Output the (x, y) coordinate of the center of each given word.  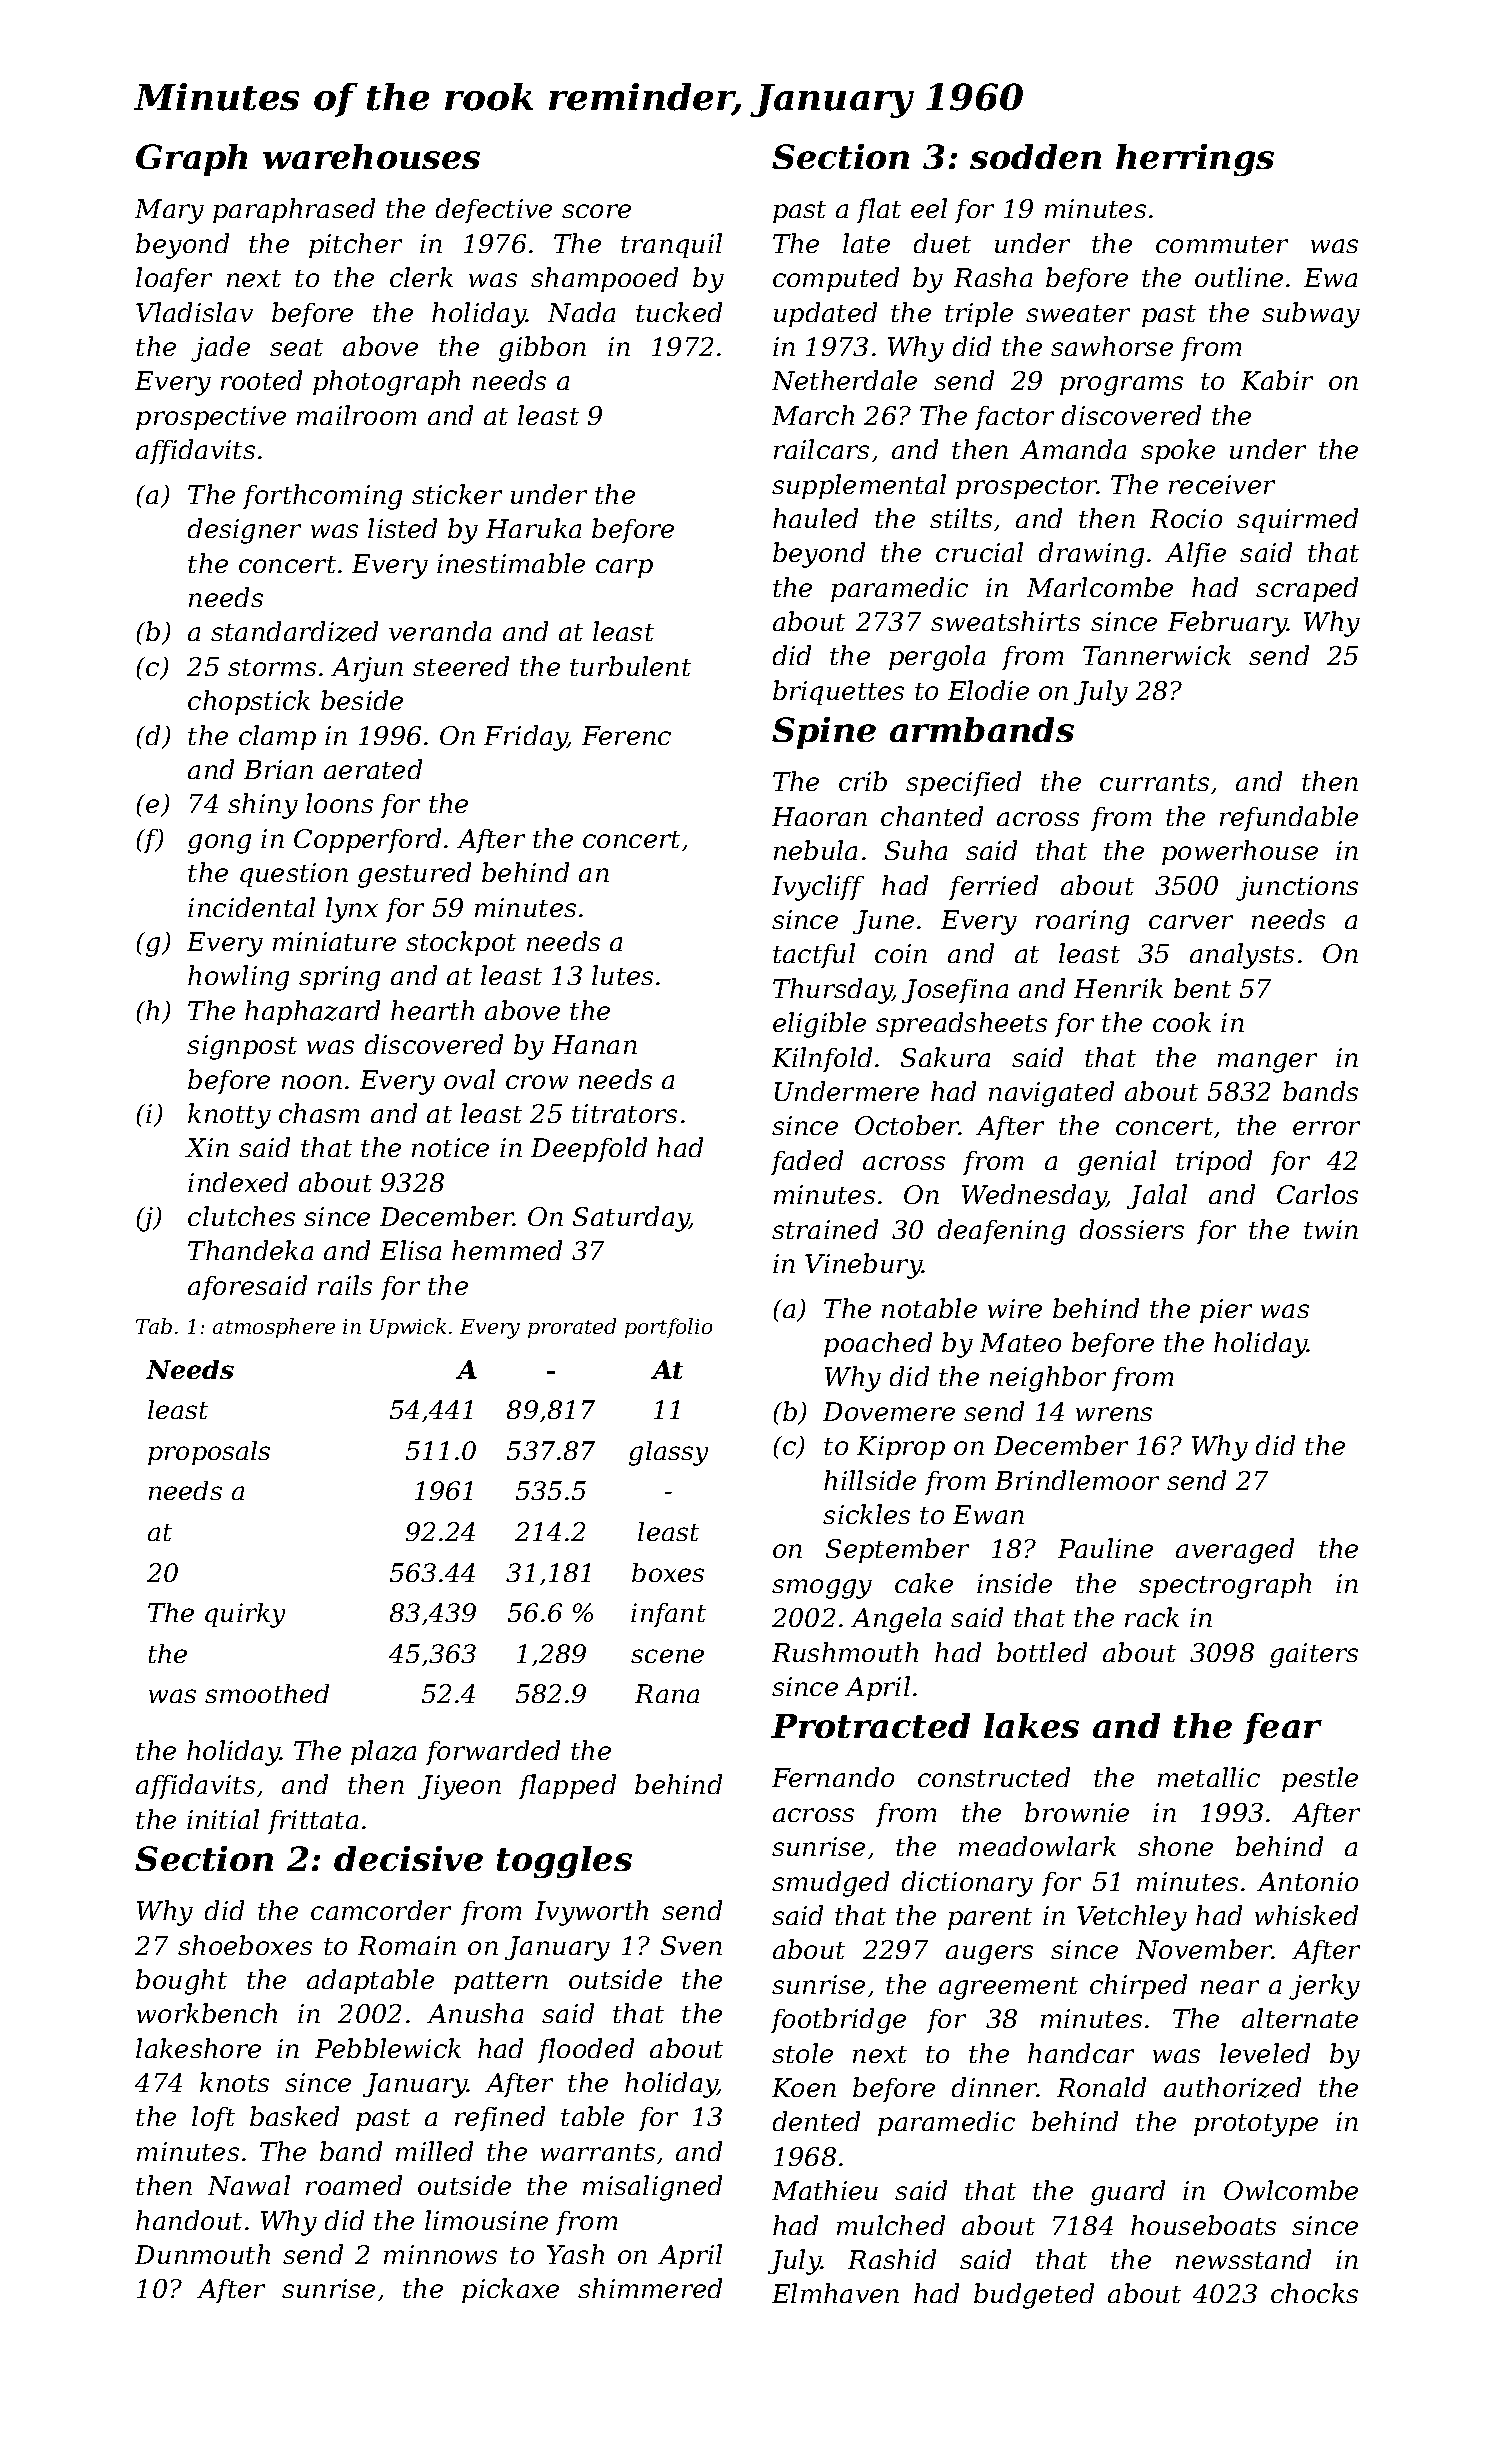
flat (879, 210)
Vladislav (194, 312)
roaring (1082, 922)
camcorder (381, 1910)
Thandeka (250, 1250)
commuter (1222, 244)
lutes (622, 975)
